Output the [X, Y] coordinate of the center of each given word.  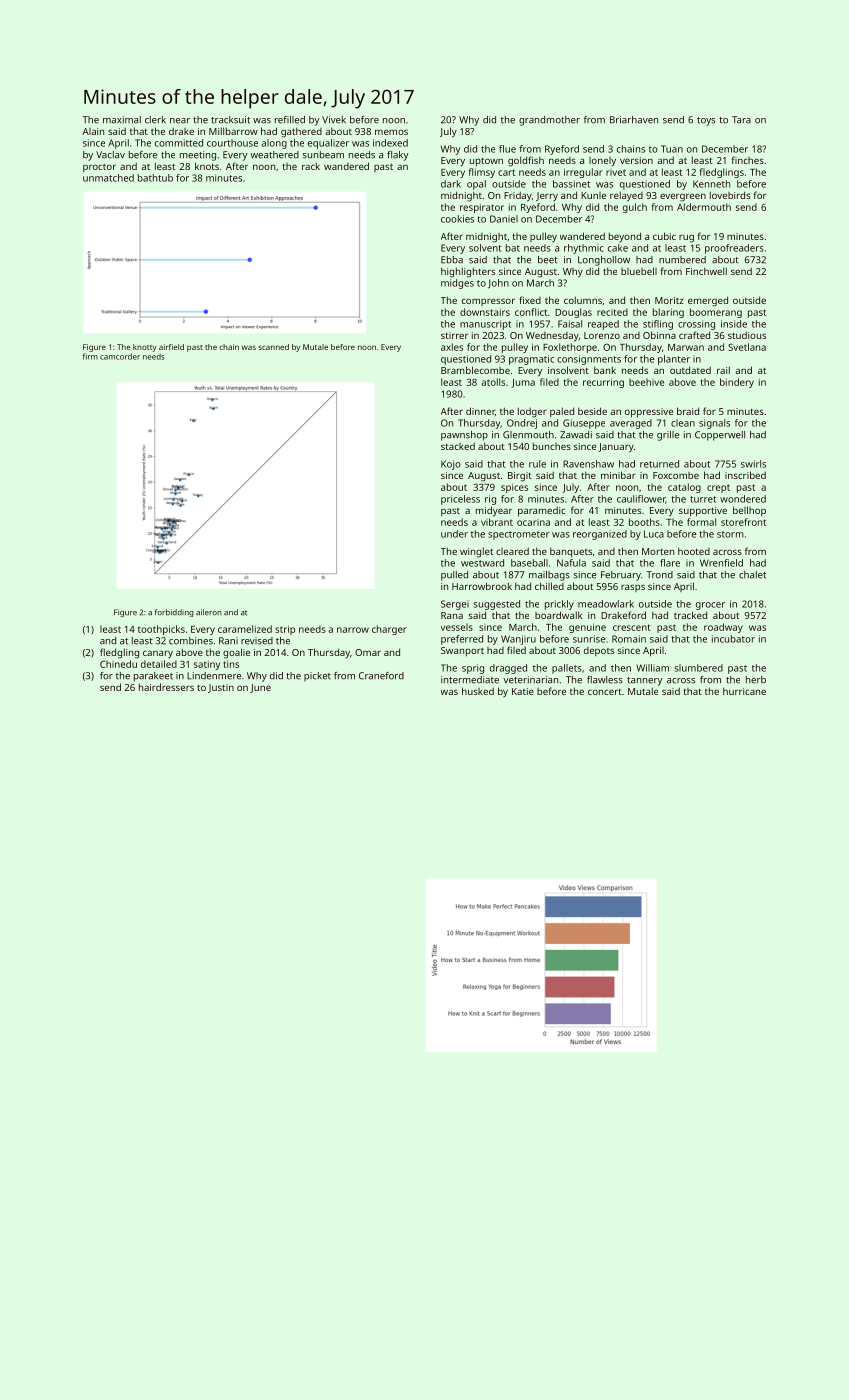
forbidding [174, 613]
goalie [236, 653]
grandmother [549, 121]
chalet [752, 575]
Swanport [462, 651]
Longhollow [604, 261]
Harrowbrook [482, 586]
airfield [171, 347]
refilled [290, 120]
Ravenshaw [588, 464]
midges [457, 284]
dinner [480, 411]
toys [706, 121]
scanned [274, 347]
